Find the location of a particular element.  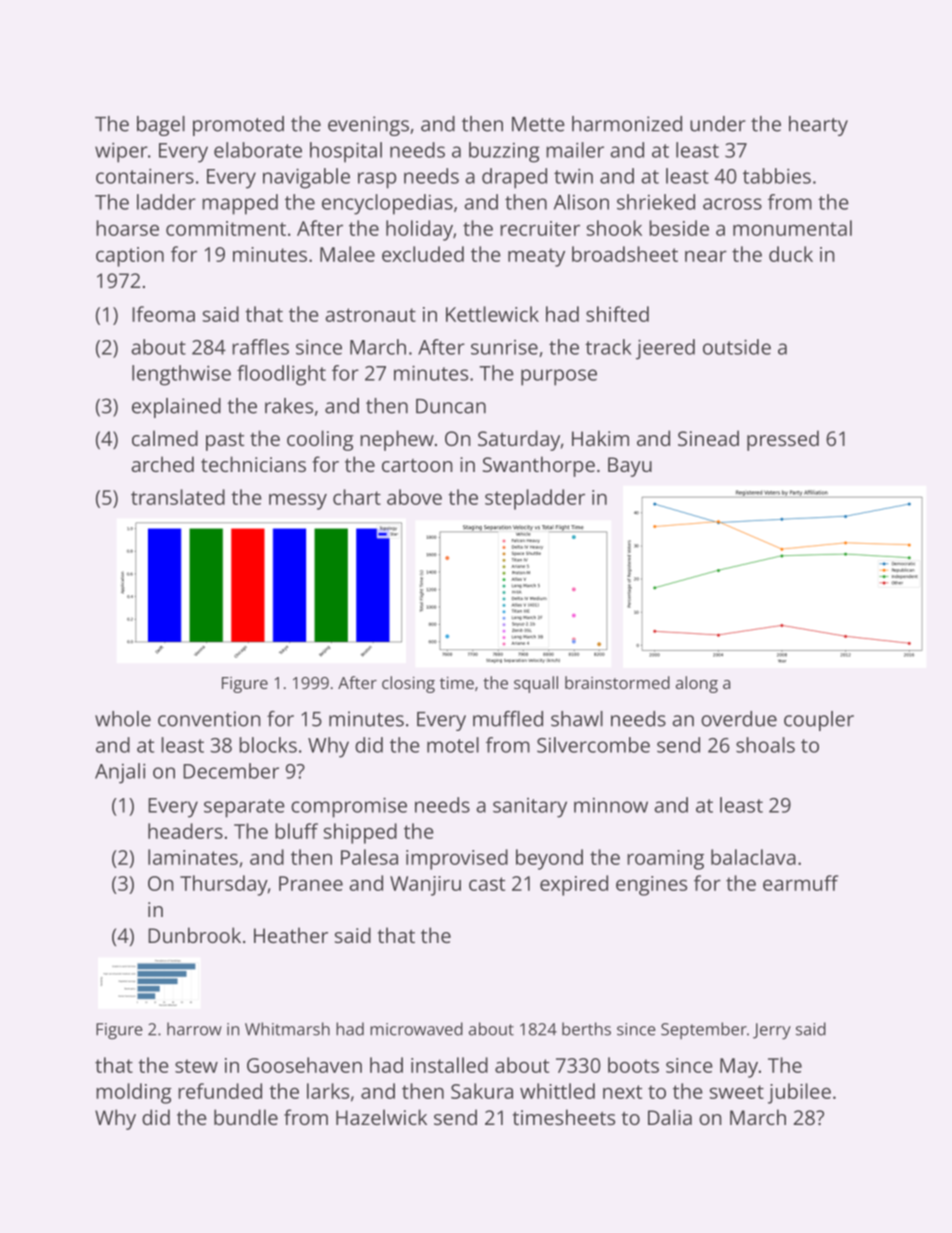

cooling is located at coordinates (320, 440).
